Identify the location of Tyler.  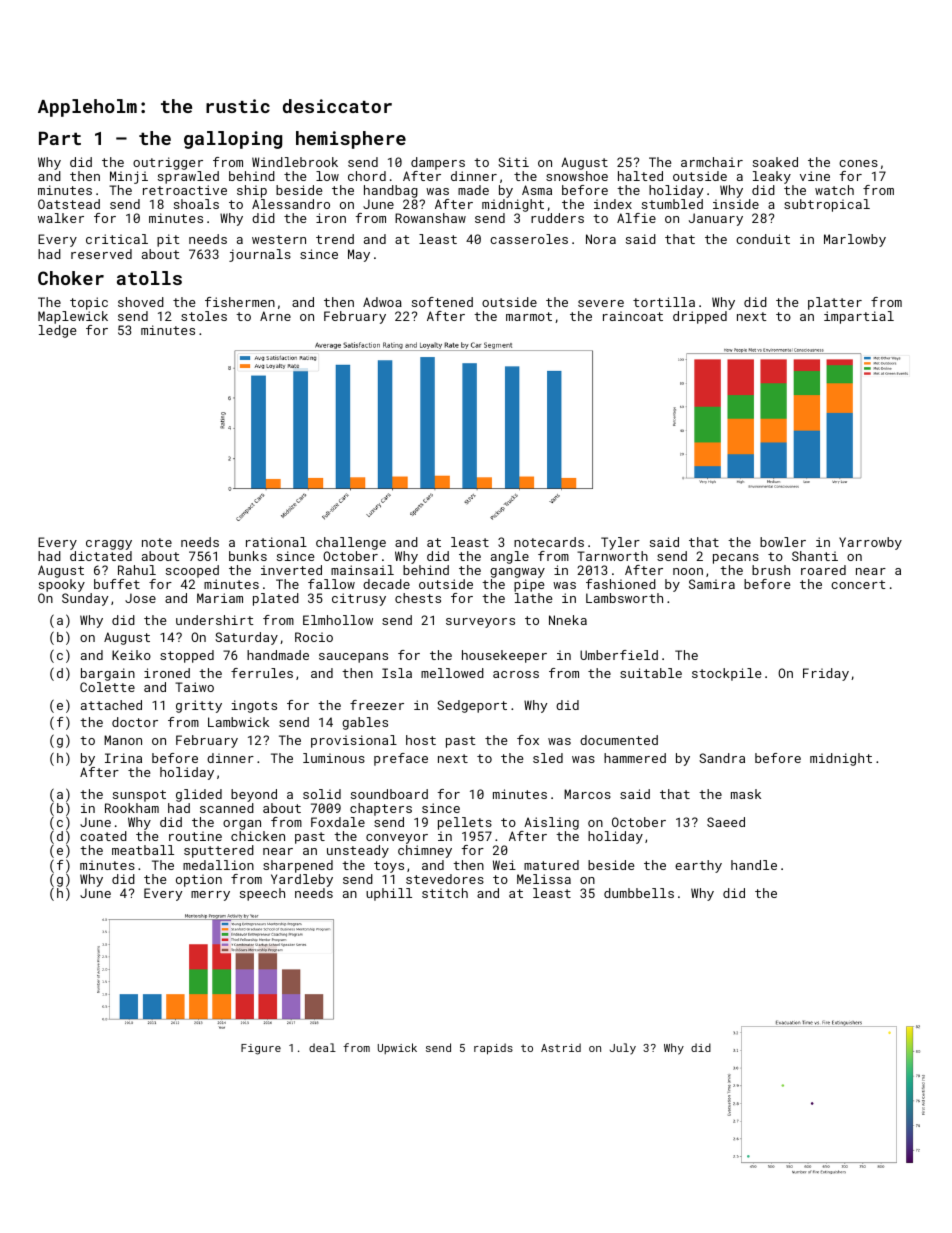
(620, 543).
